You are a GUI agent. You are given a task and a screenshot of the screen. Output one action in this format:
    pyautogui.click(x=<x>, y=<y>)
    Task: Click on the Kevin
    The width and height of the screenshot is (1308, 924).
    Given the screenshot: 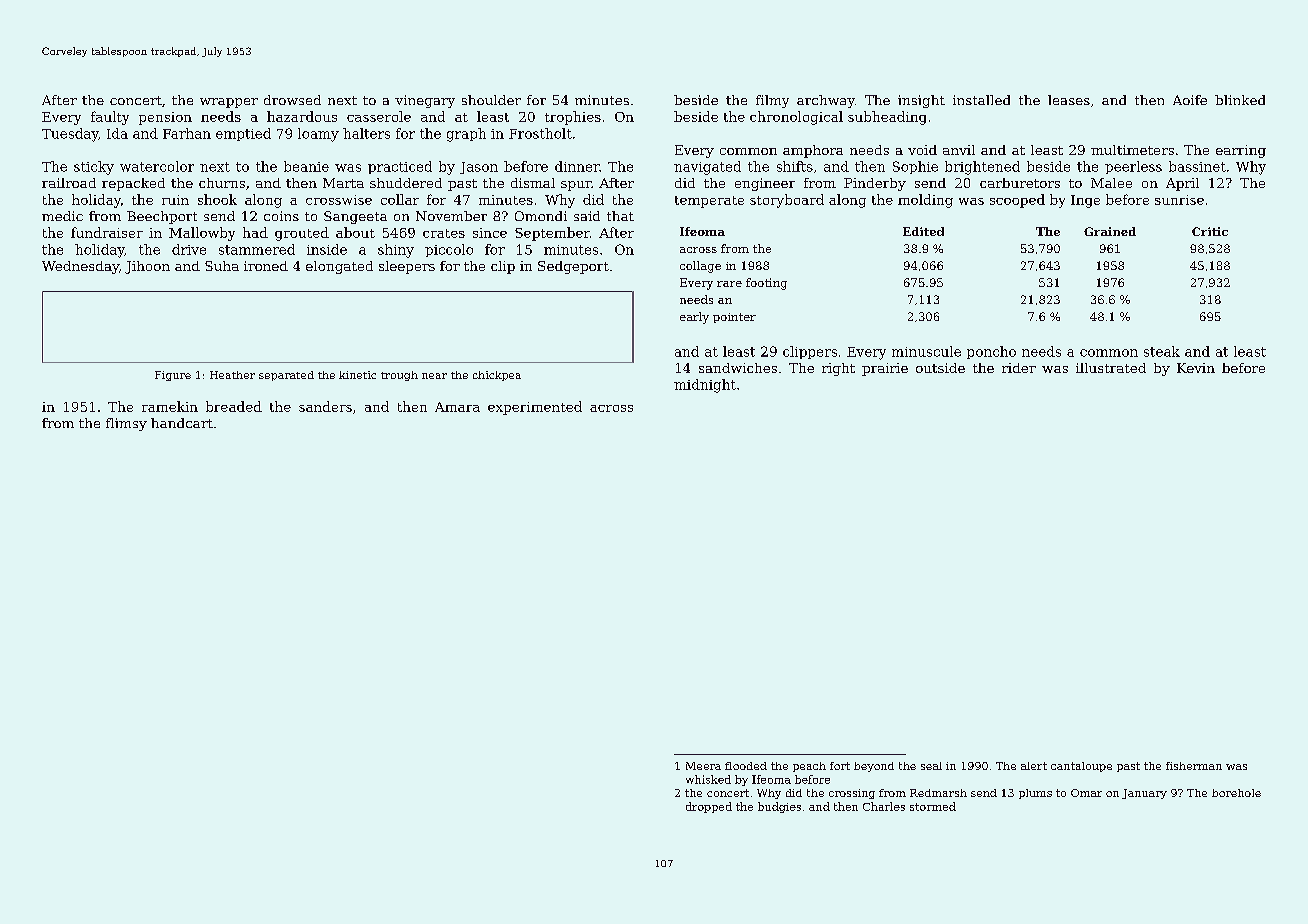 What is the action you would take?
    pyautogui.click(x=1196, y=368)
